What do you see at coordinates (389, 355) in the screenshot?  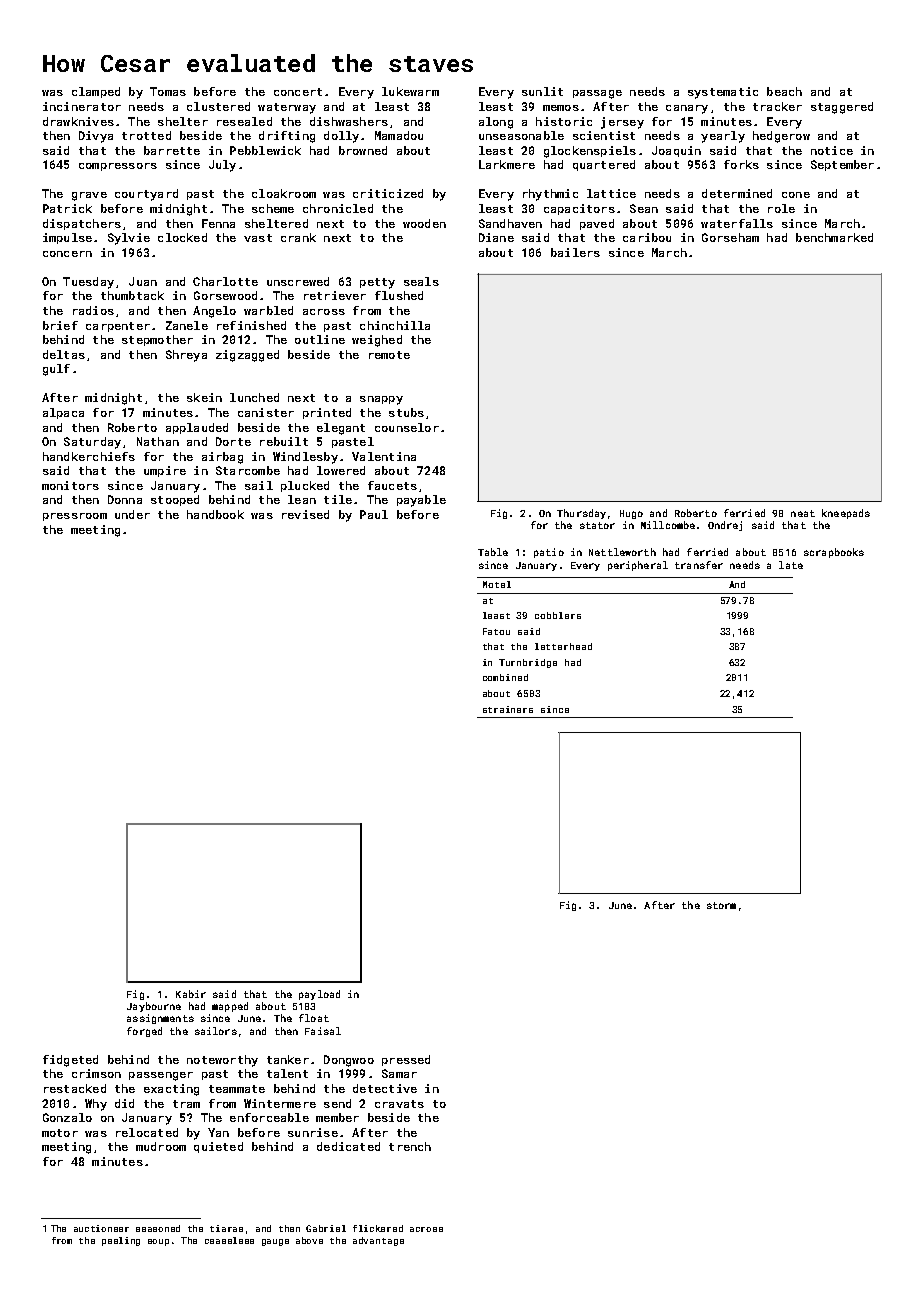 I see `remote` at bounding box center [389, 355].
